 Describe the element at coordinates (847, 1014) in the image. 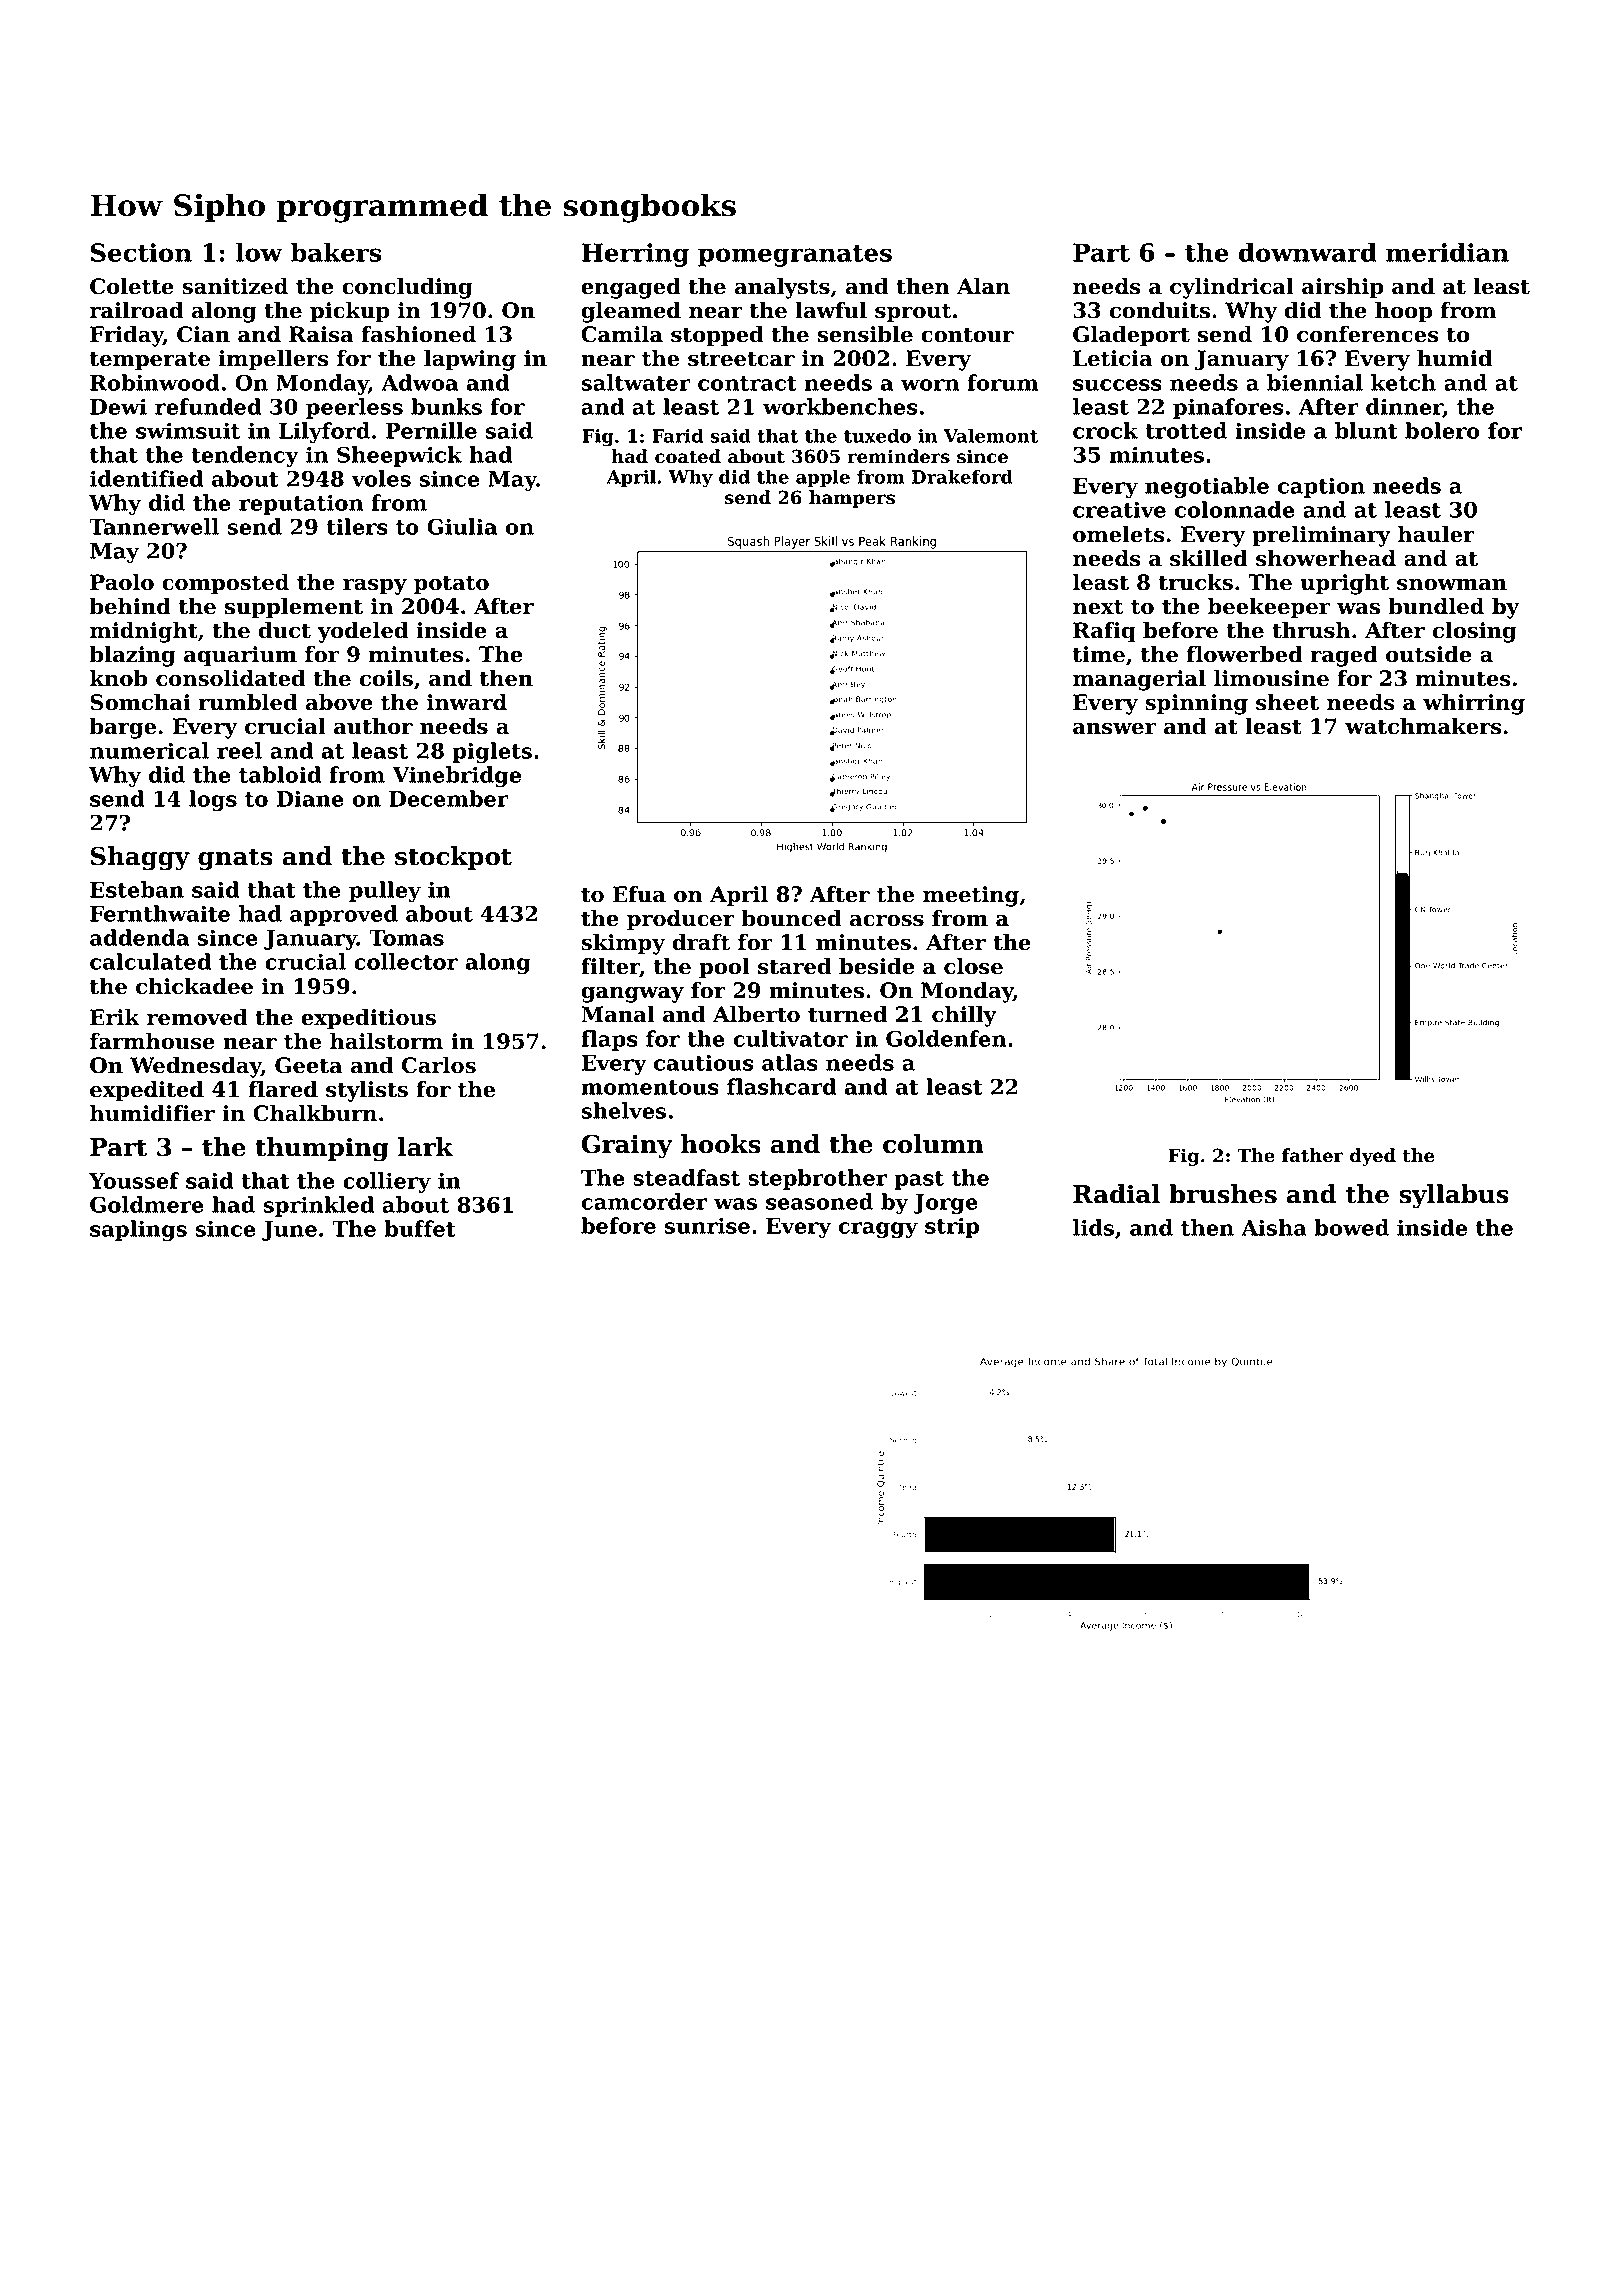

I see `turned` at that location.
